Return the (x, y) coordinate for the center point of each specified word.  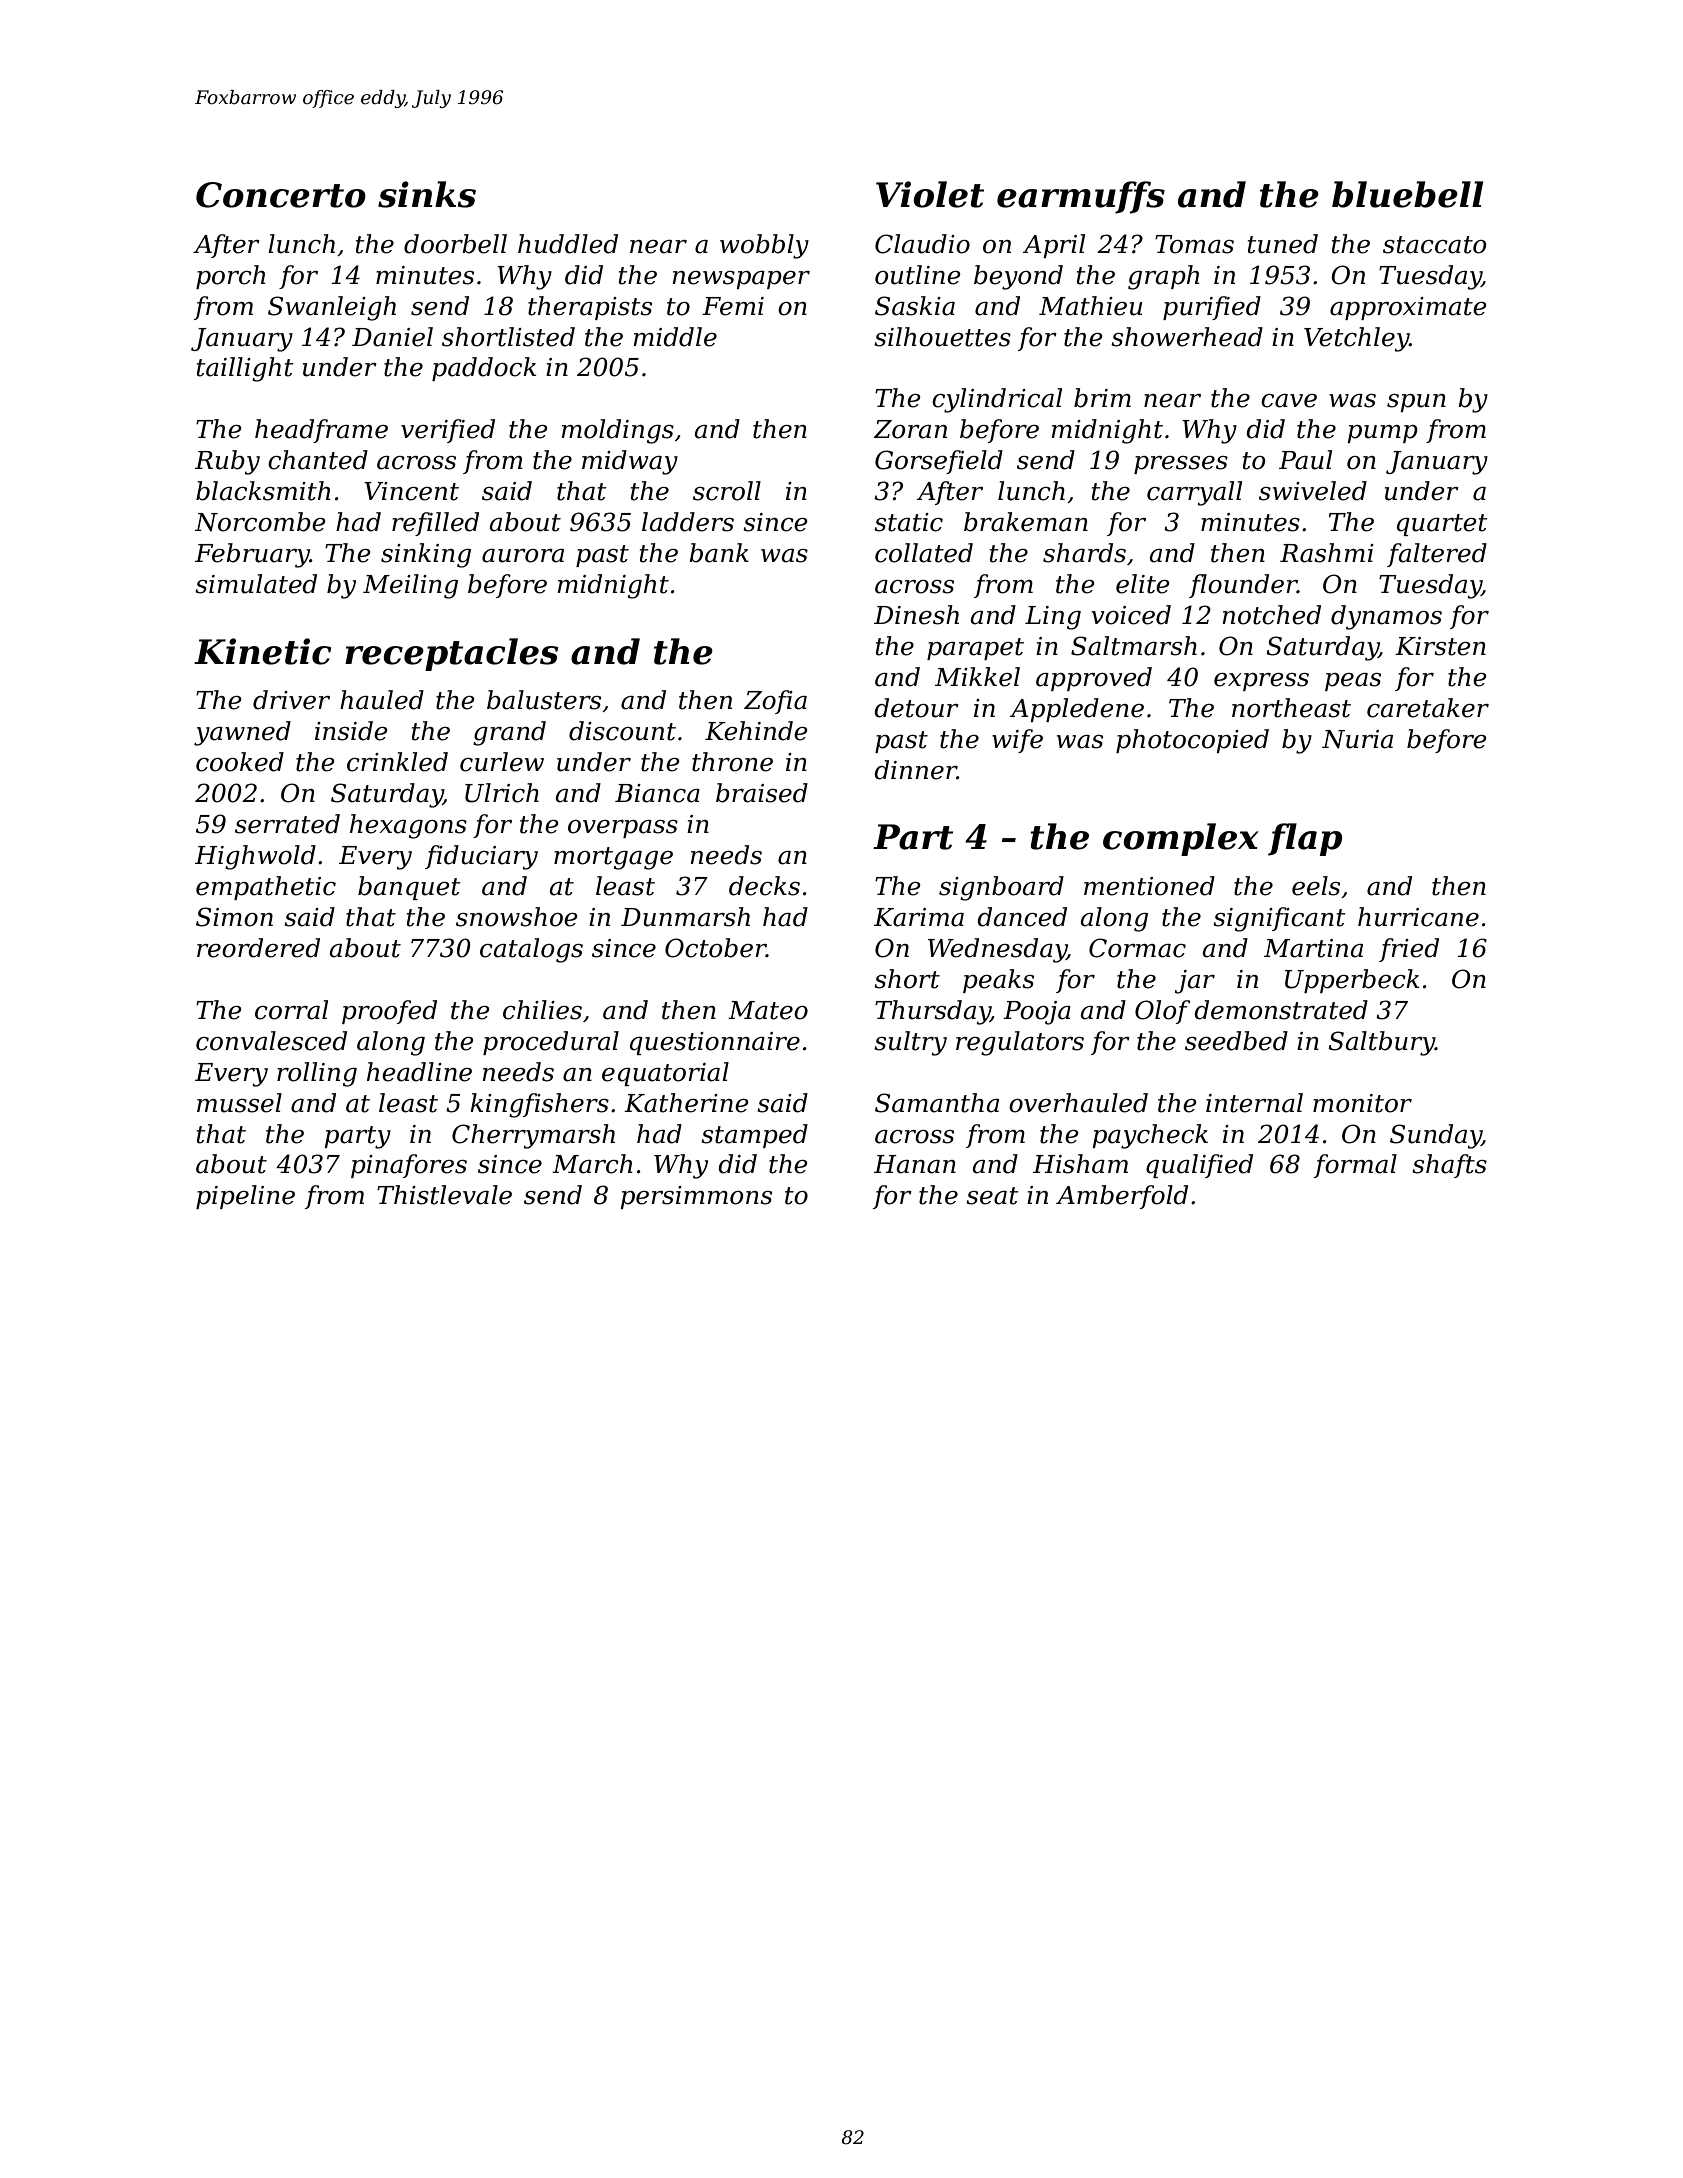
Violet (930, 194)
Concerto (281, 195)
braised (762, 793)
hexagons (408, 826)
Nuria (1357, 739)
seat (992, 1196)
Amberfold (1122, 1197)
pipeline (245, 1197)
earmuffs (1081, 197)
